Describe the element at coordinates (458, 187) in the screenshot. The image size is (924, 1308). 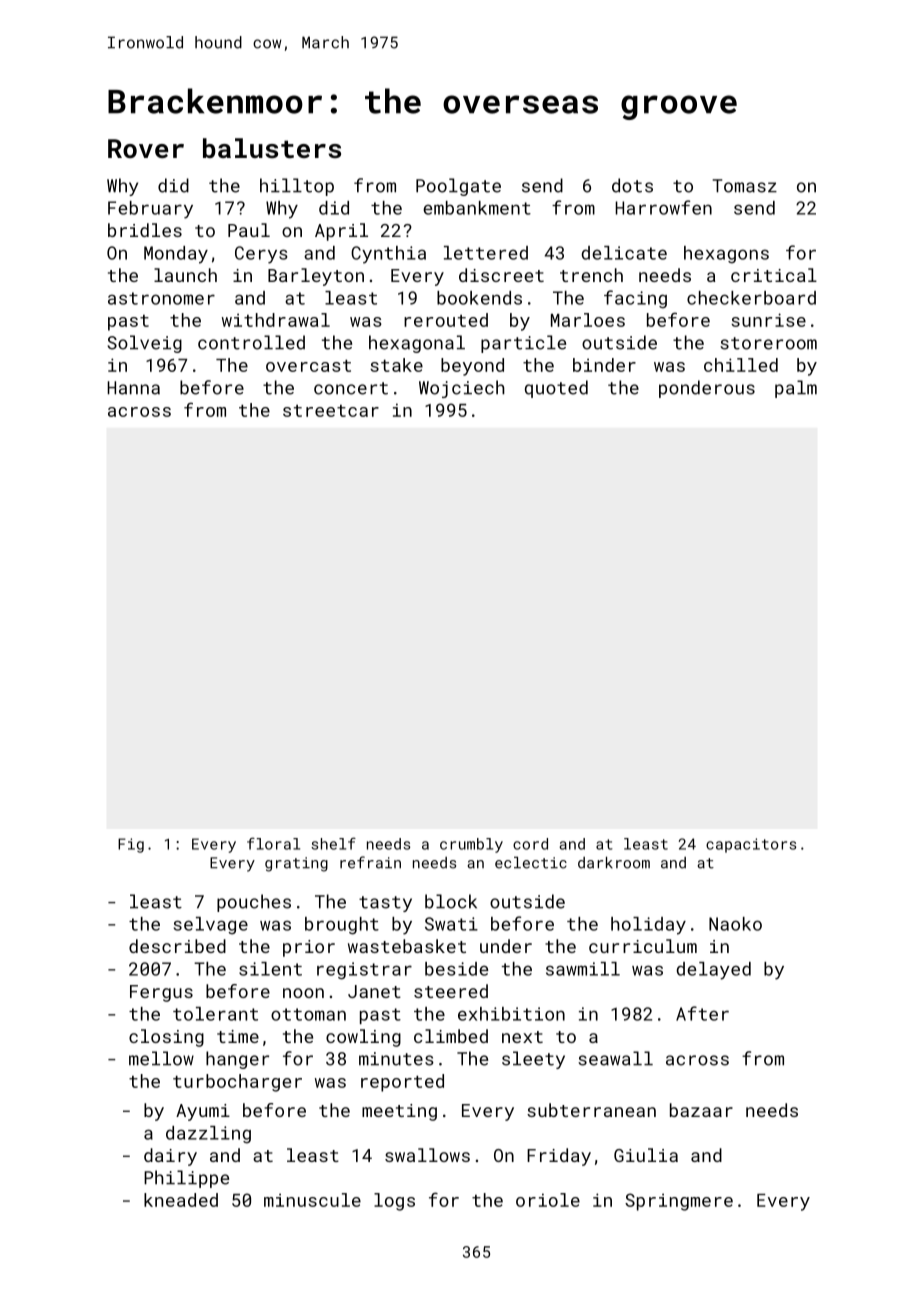
I see `Poolgate` at that location.
